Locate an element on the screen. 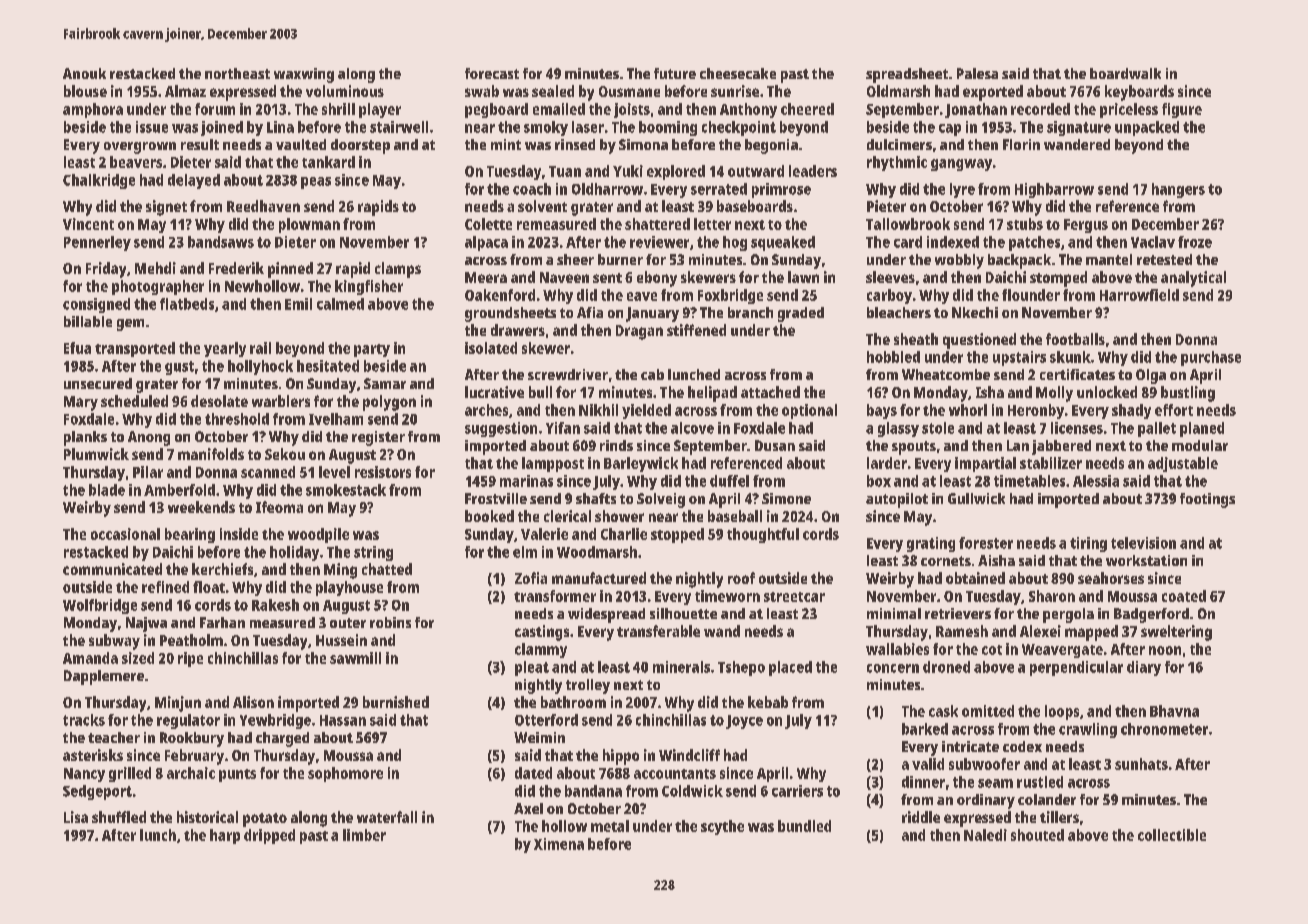  yielded is located at coordinates (646, 411).
